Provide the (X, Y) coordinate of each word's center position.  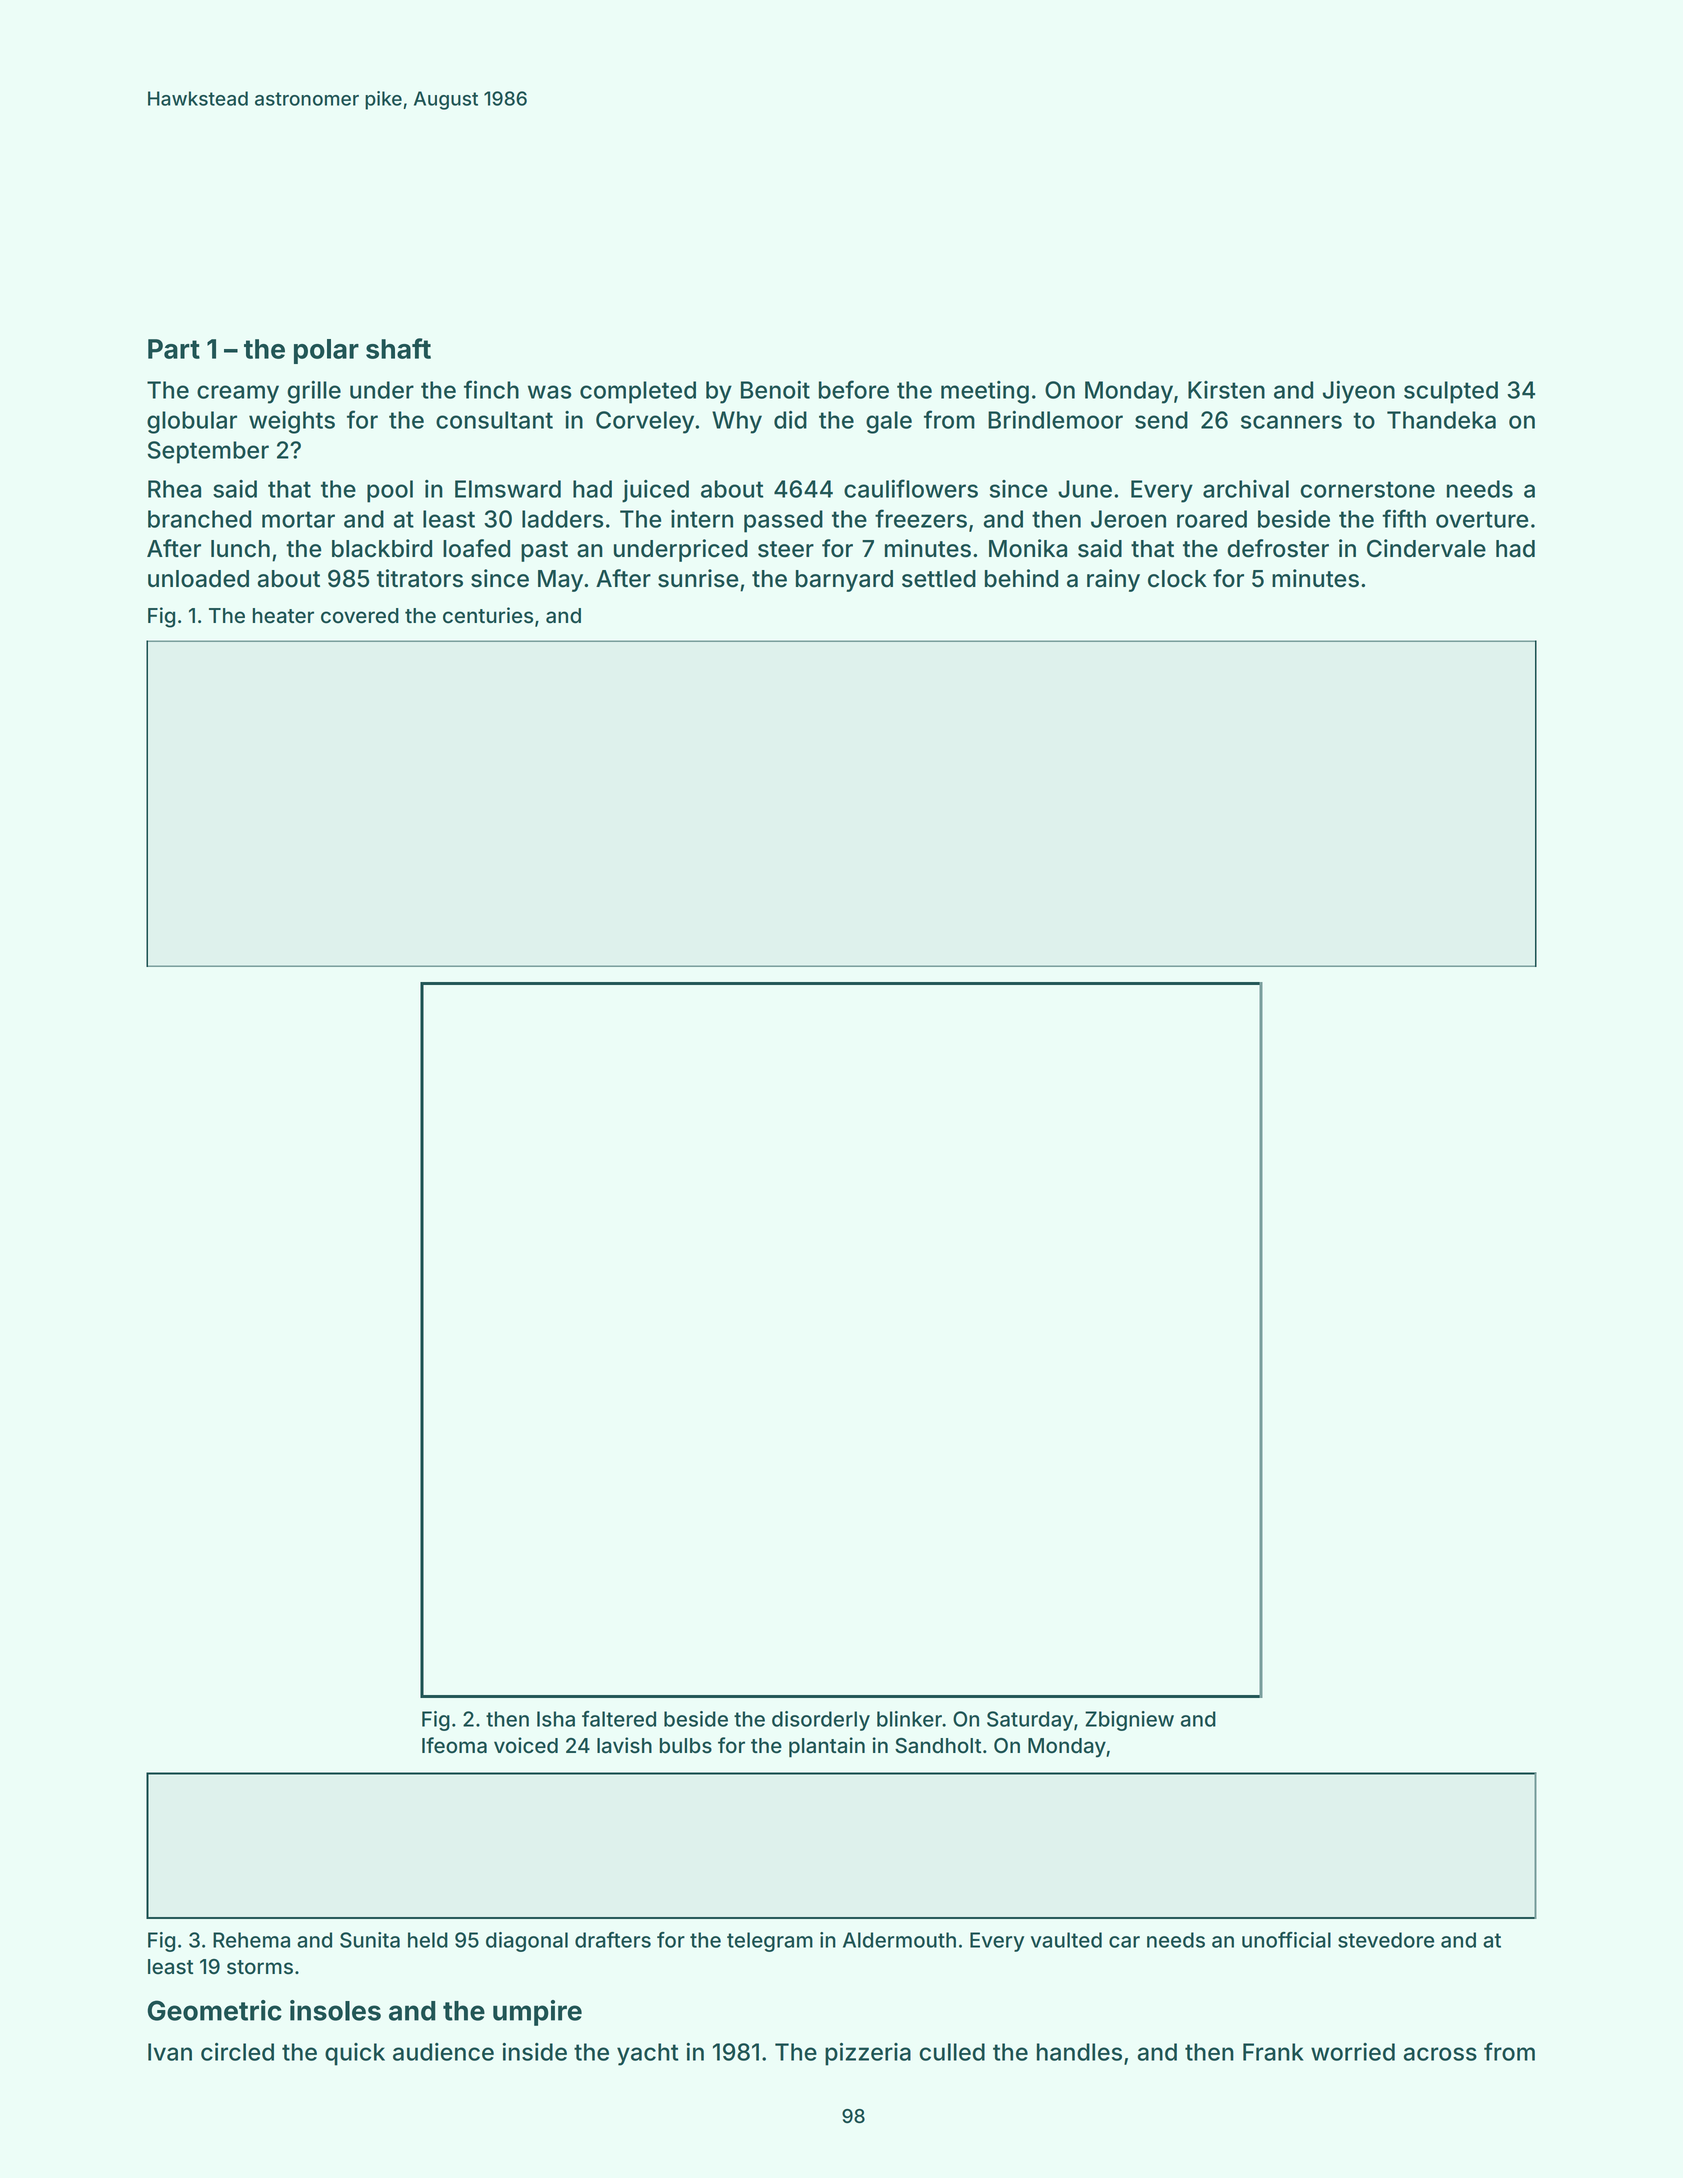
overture (1482, 519)
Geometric (215, 2010)
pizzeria (868, 2054)
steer (786, 549)
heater (283, 616)
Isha (556, 1719)
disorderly (821, 1721)
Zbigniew (1129, 1721)
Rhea (174, 489)
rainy (1113, 580)
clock (1177, 579)
